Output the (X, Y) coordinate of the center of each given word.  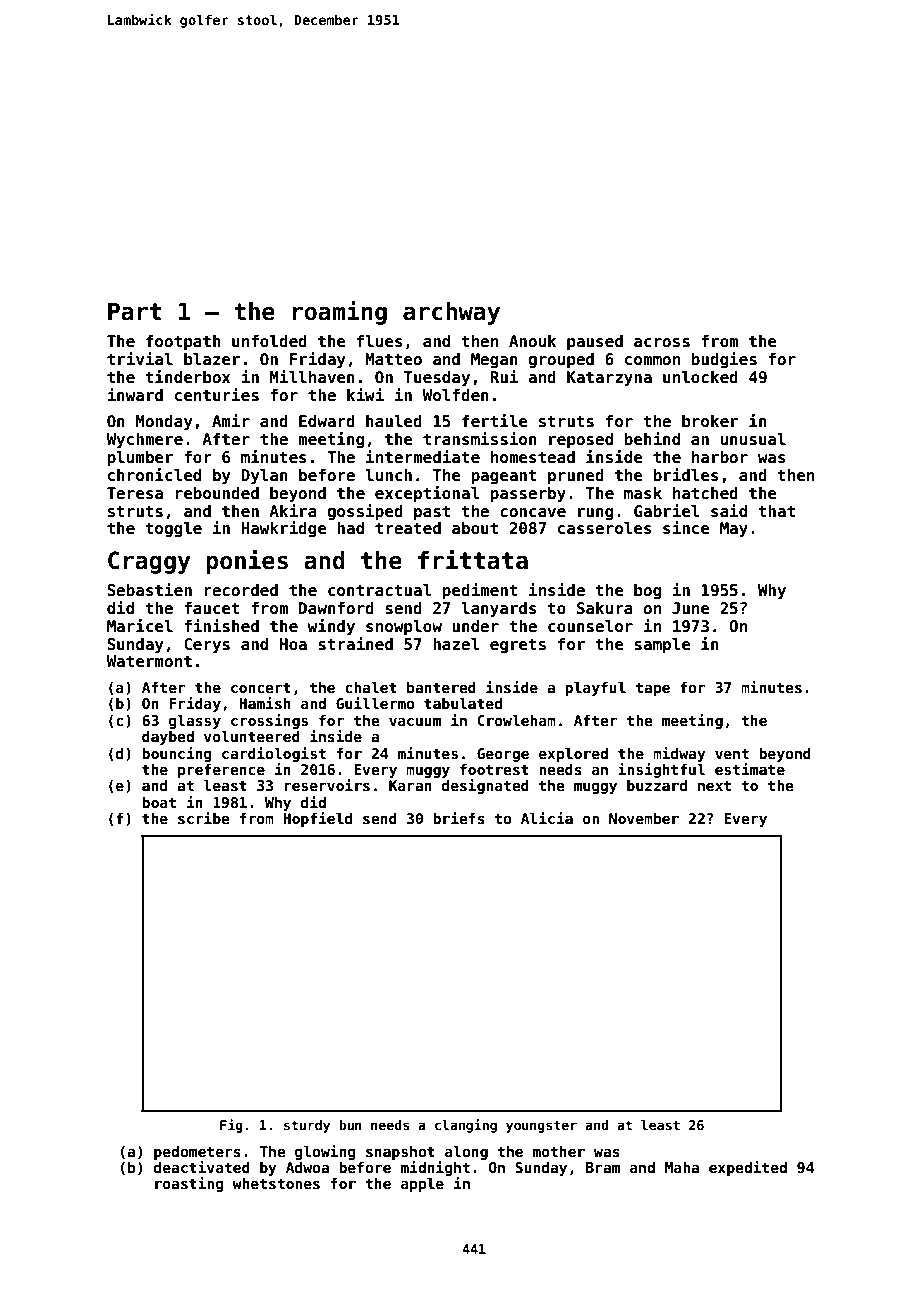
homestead (533, 457)
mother (559, 1151)
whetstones (276, 1183)
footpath (183, 343)
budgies (724, 360)
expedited (748, 1168)
